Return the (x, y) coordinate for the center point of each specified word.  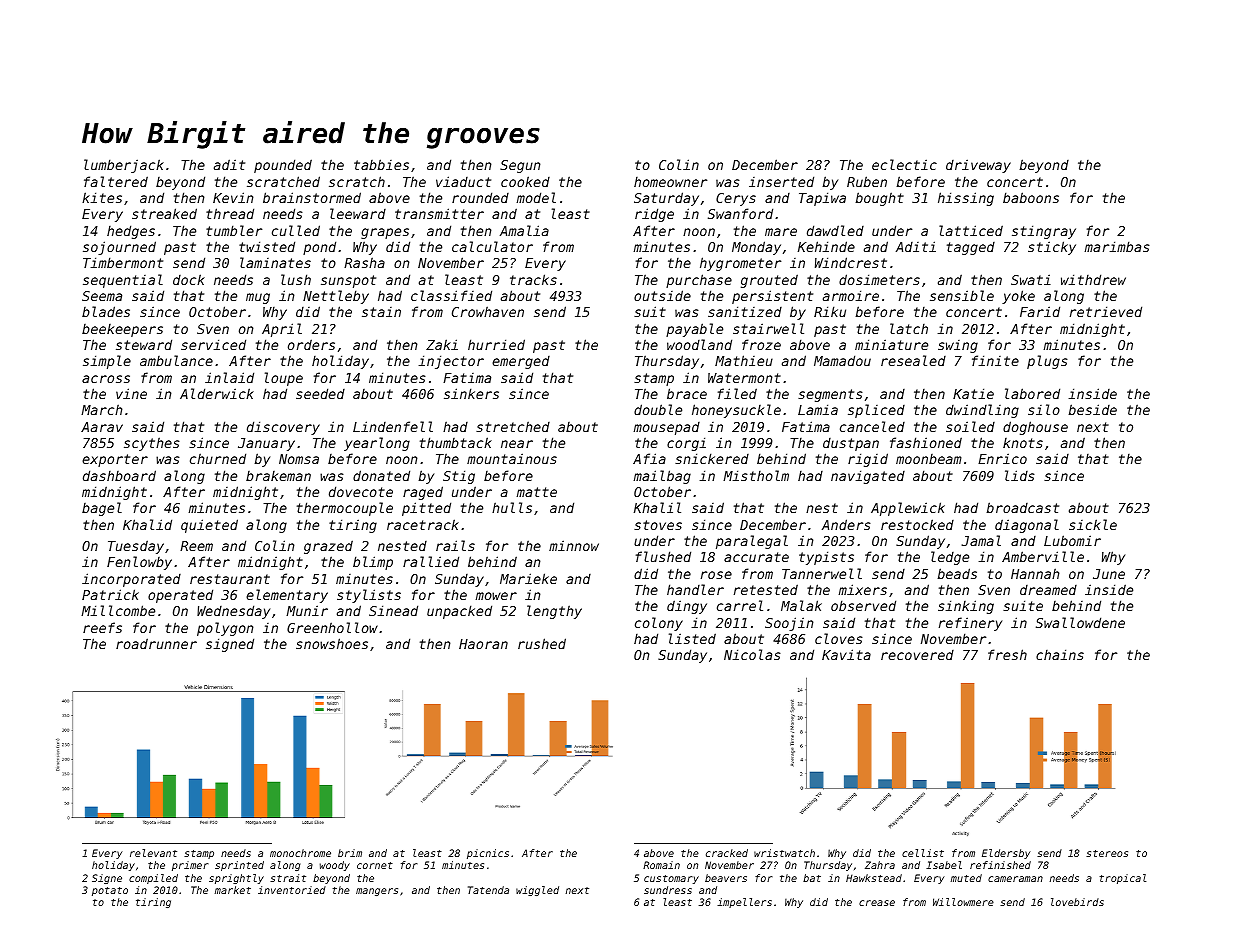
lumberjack (124, 166)
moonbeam (929, 459)
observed (863, 605)
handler (695, 589)
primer (190, 866)
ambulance (176, 360)
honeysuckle (736, 411)
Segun (520, 166)
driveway (978, 166)
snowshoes (332, 643)
